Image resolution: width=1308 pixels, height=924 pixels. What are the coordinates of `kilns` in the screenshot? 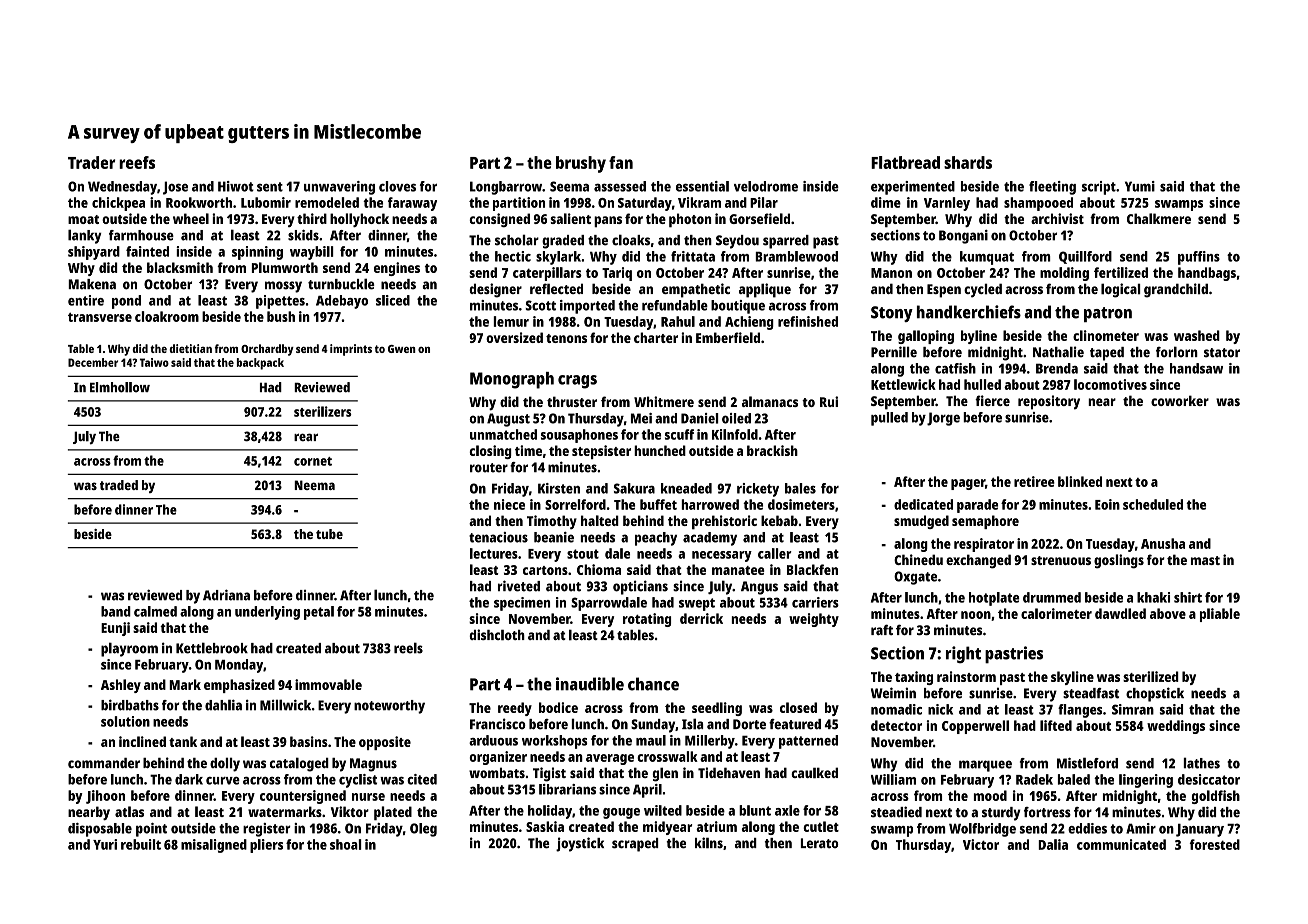 It's located at (709, 843).
